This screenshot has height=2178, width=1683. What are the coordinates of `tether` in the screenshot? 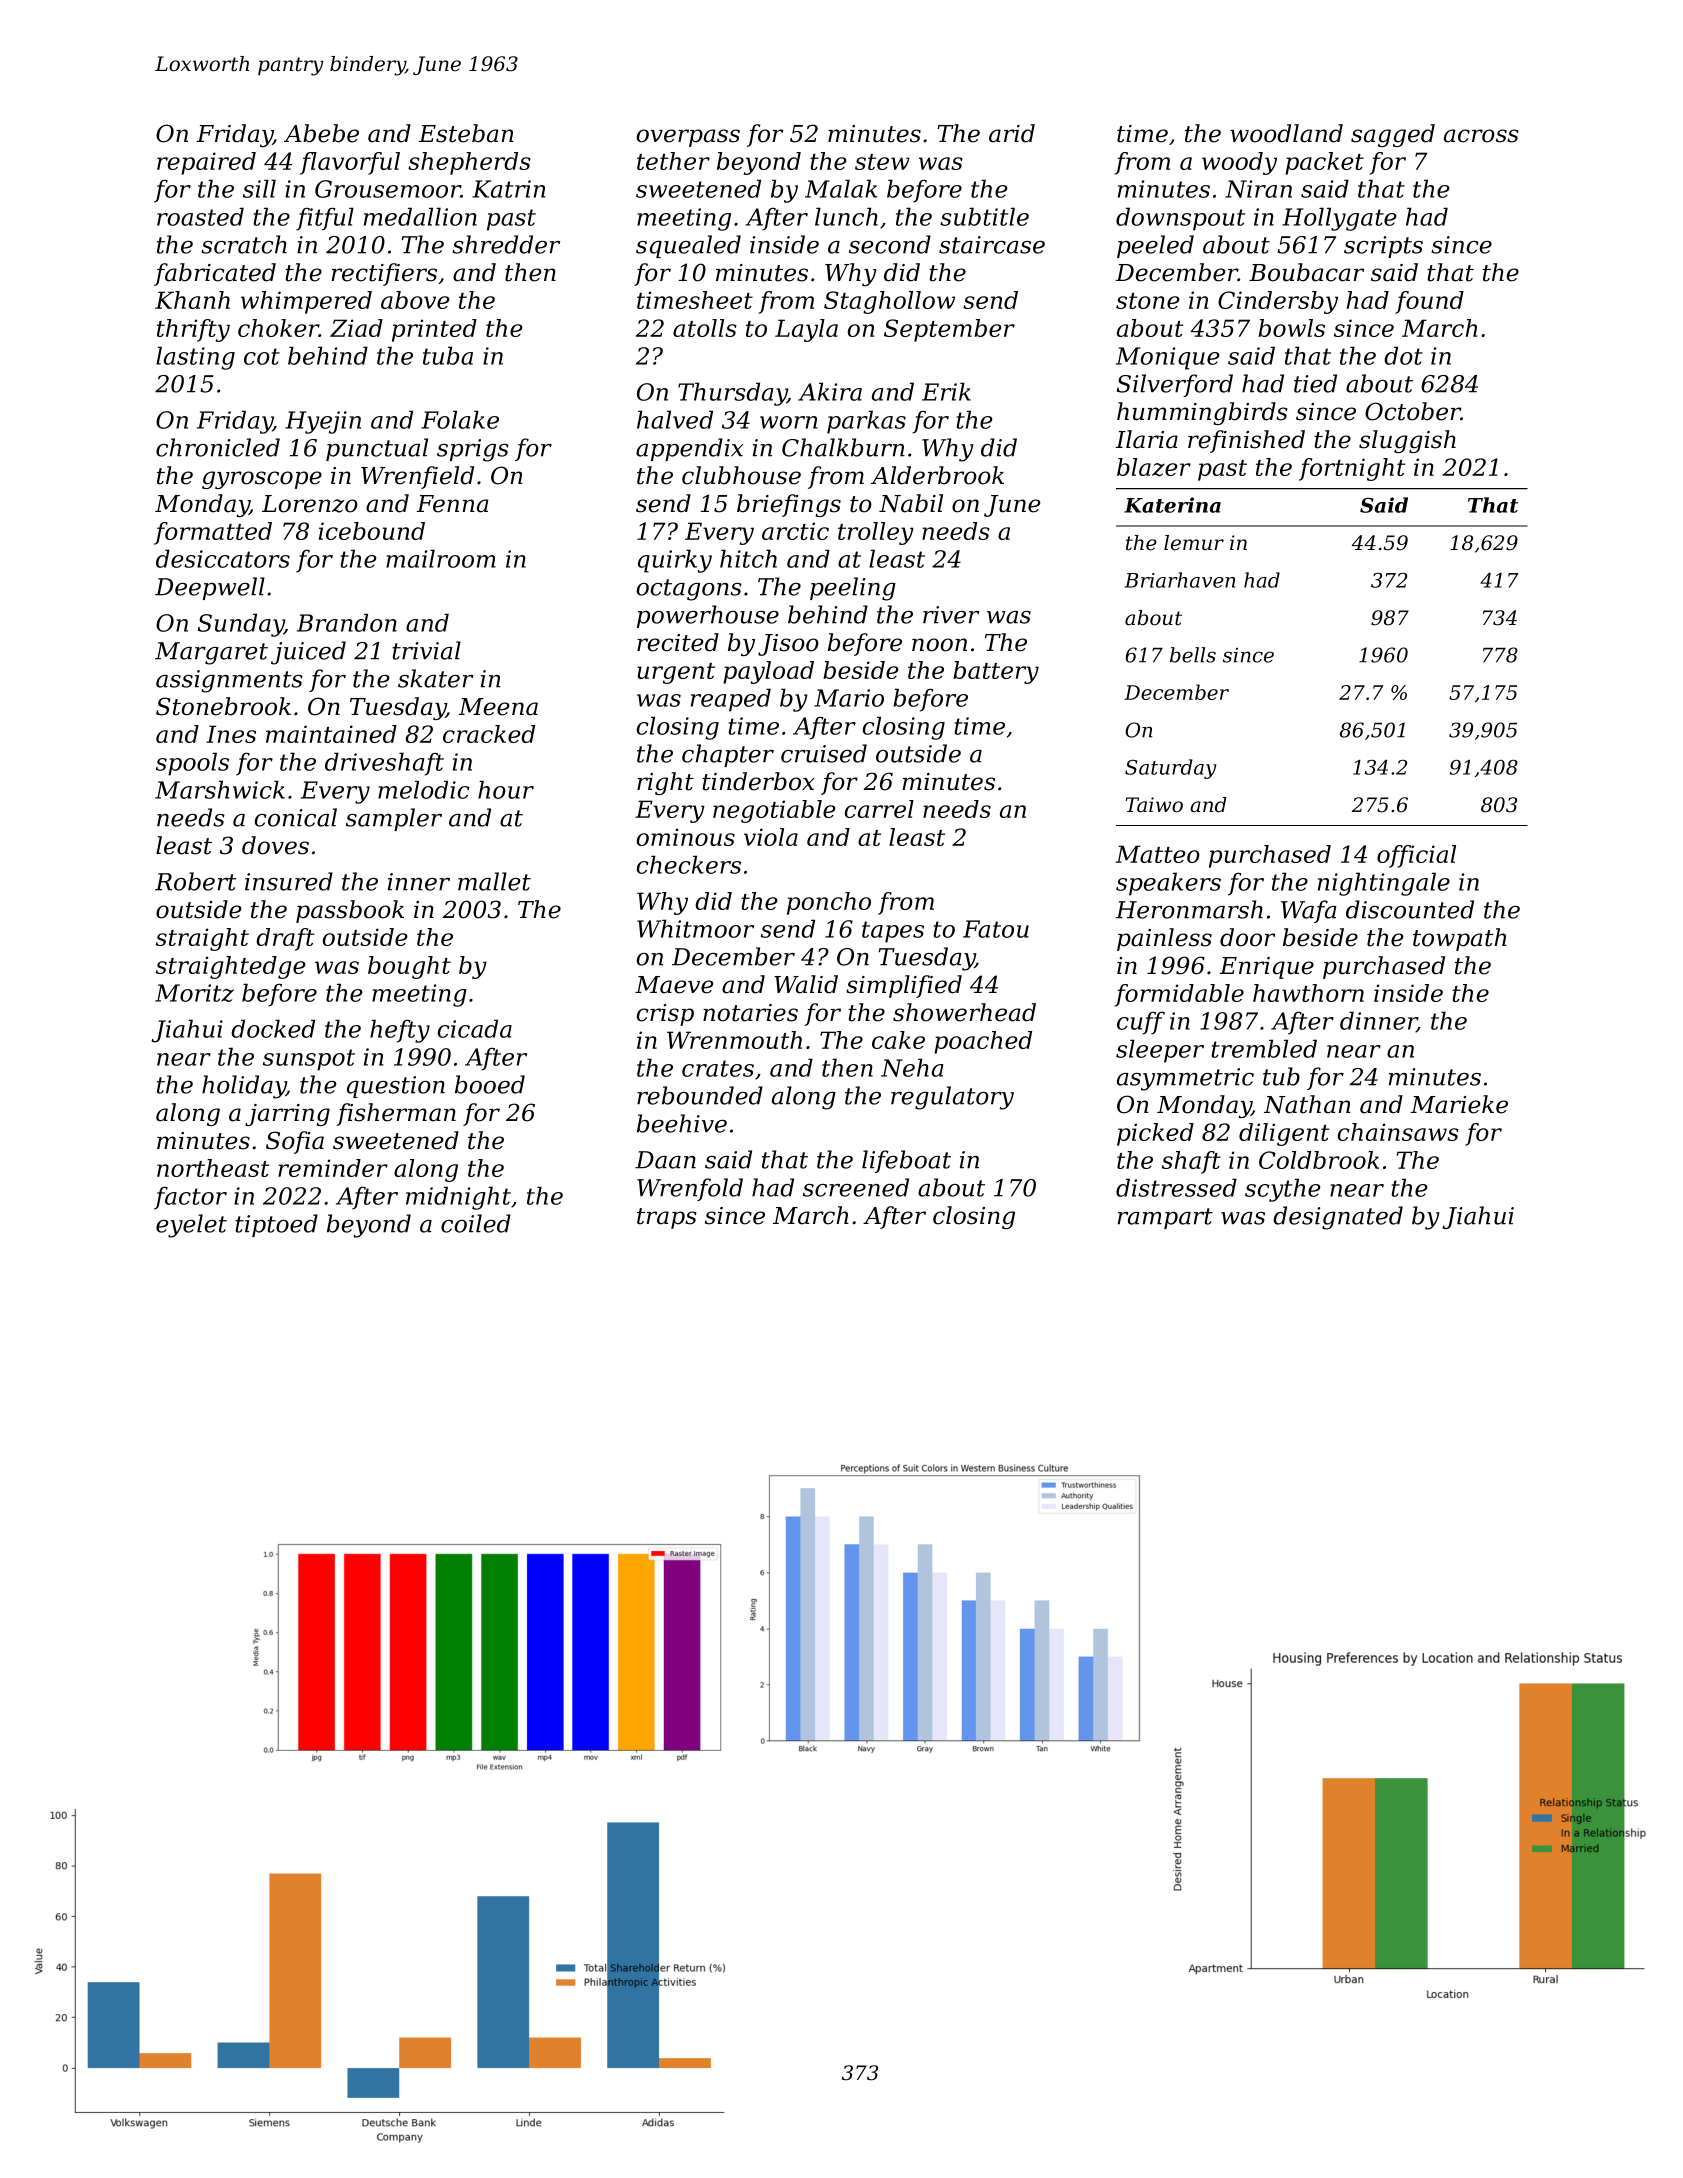 It's located at (673, 161).
